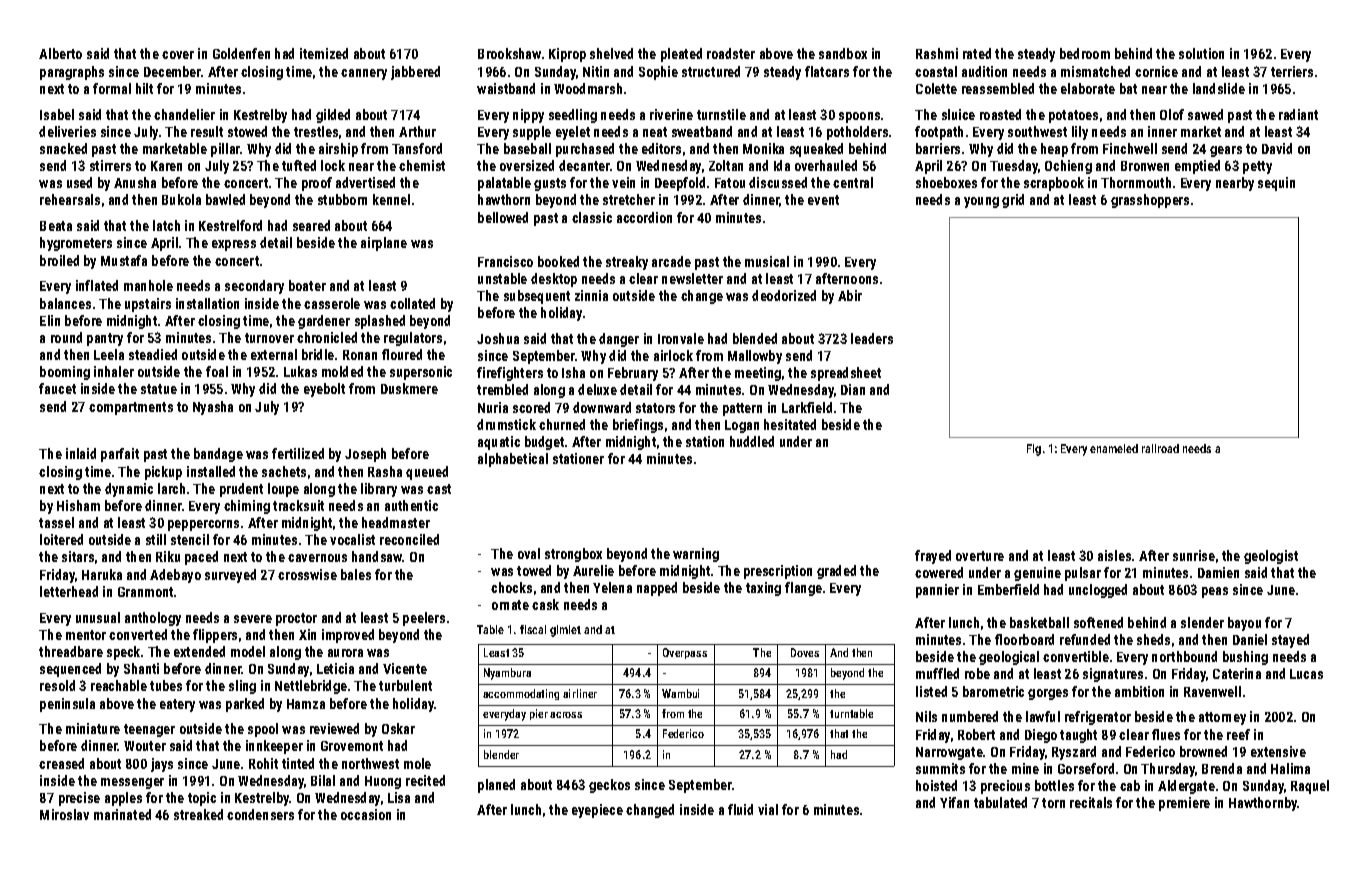 This screenshot has width=1372, height=887. I want to click on threadbare, so click(71, 651).
